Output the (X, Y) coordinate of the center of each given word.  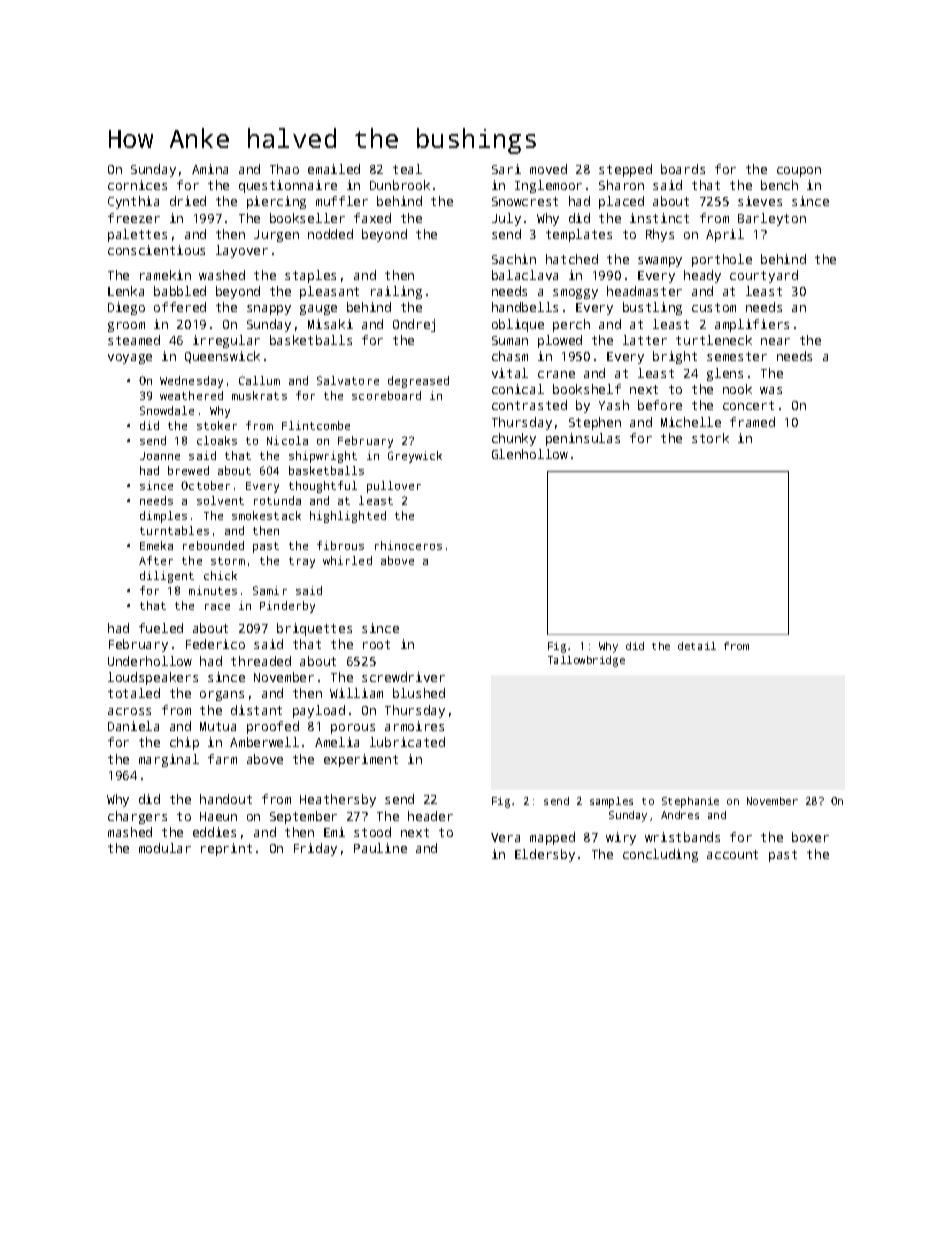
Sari (506, 169)
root (376, 644)
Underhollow (150, 661)
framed (752, 422)
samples (611, 802)
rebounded (213, 545)
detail (697, 646)
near (775, 341)
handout (226, 799)
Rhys (660, 235)
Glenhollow (530, 454)
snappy (269, 310)
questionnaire (288, 186)
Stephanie (690, 802)
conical (518, 389)
